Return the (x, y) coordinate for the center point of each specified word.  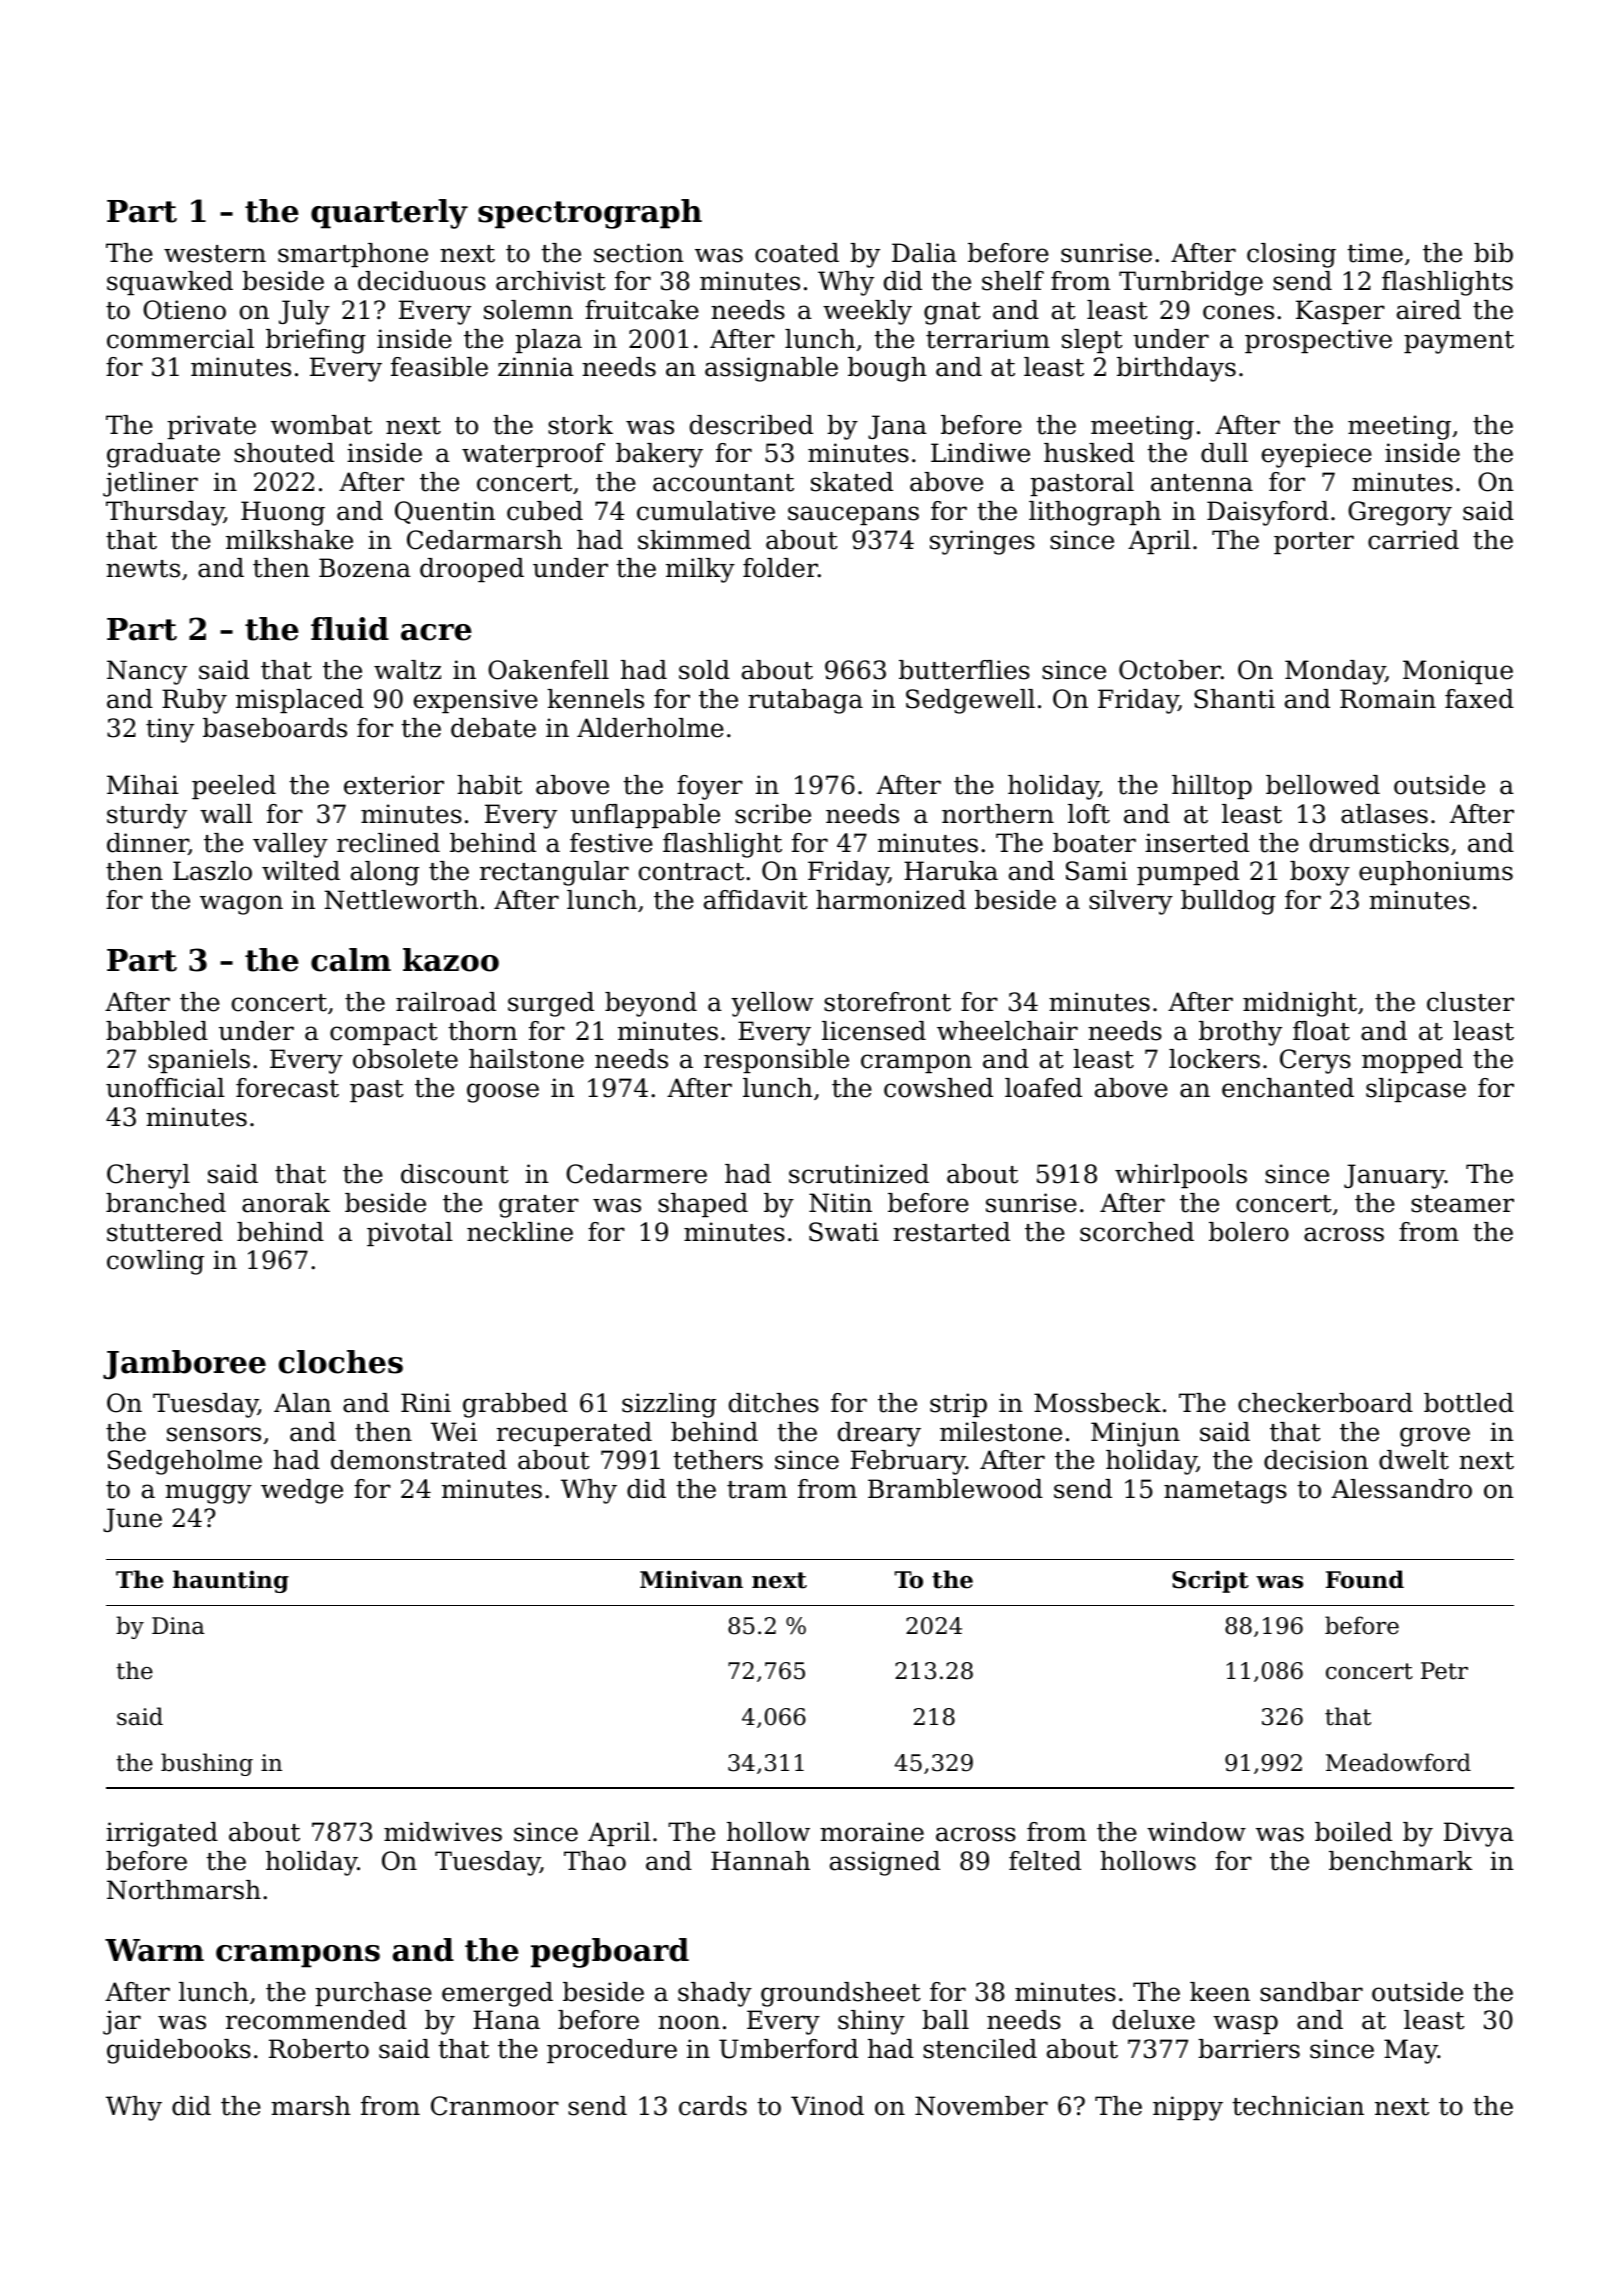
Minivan (691, 1579)
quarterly (389, 214)
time (1375, 253)
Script (1210, 1581)
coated (797, 253)
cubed (545, 511)
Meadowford (1398, 1762)
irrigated (162, 1834)
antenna (1202, 483)
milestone (1001, 1432)
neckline (520, 1232)
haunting (231, 1581)
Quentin (445, 512)
